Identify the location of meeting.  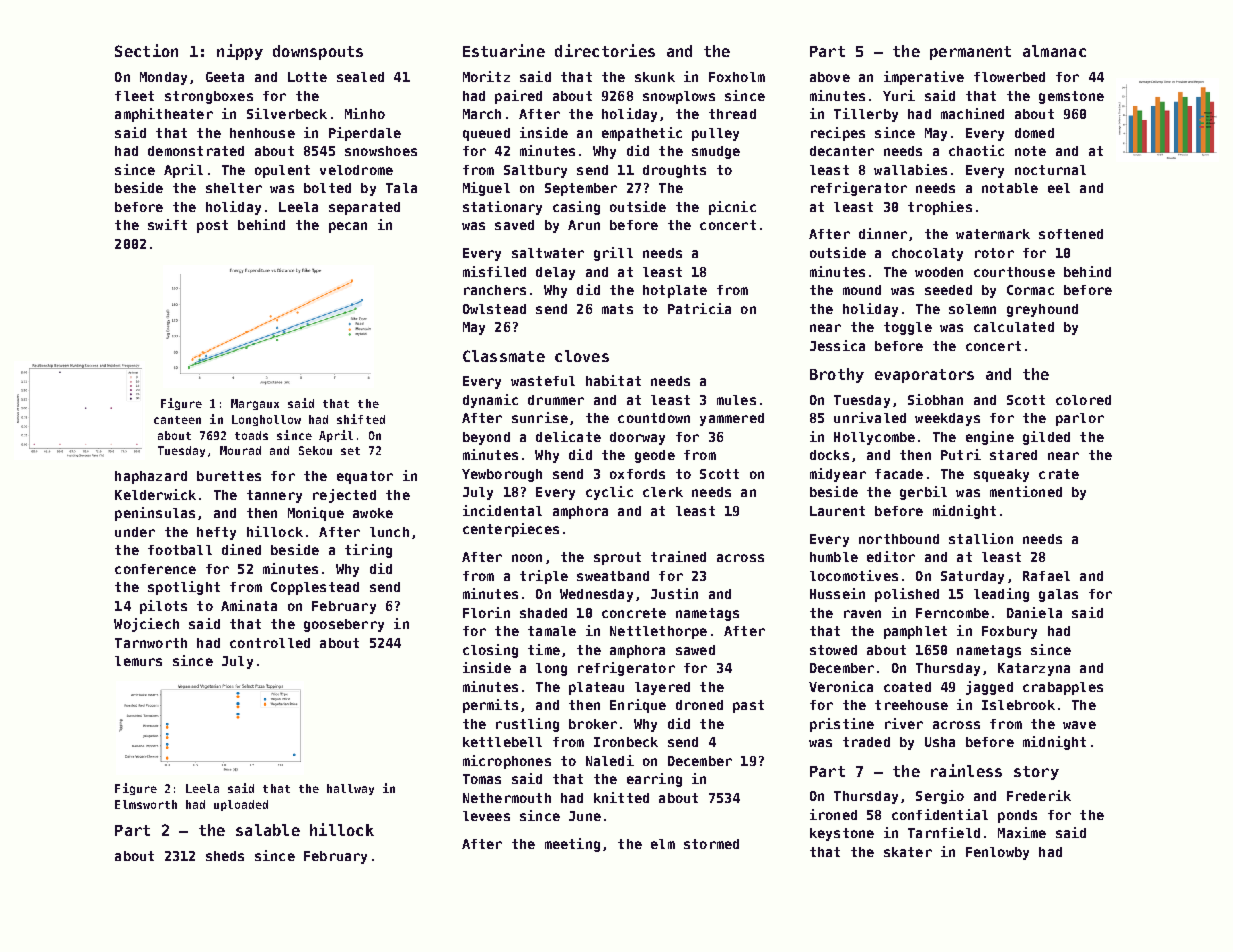
(572, 845).
